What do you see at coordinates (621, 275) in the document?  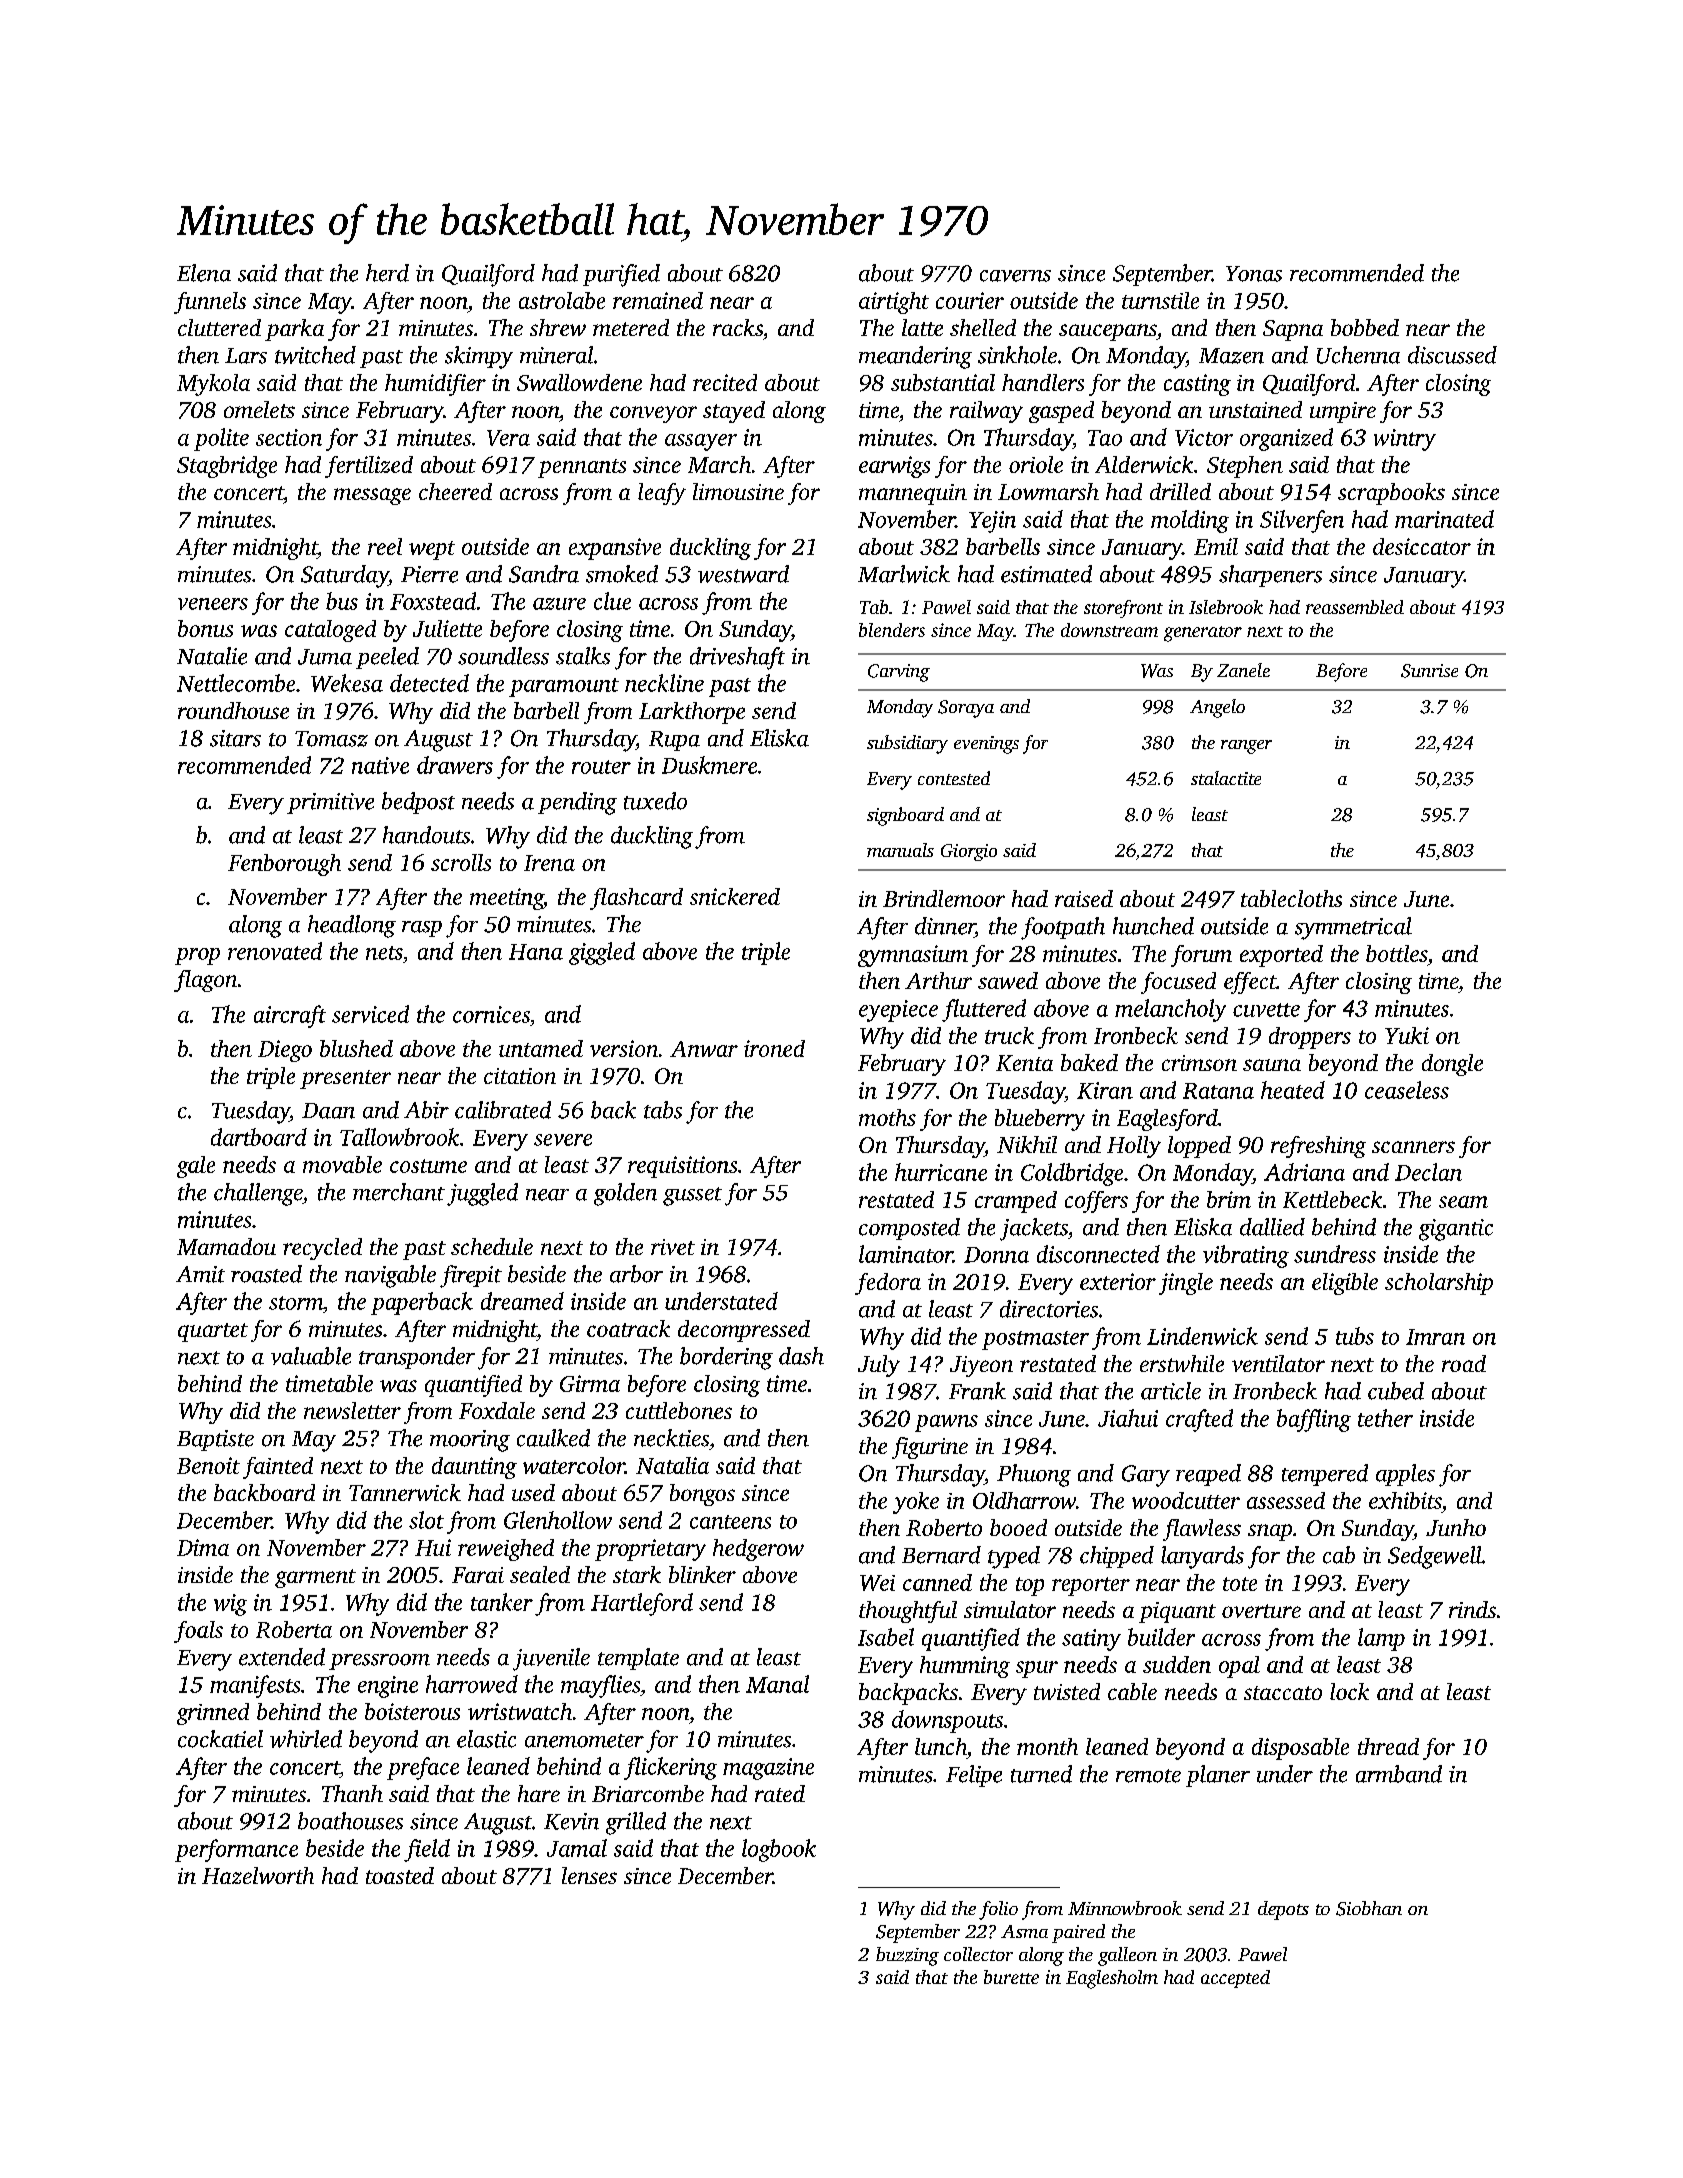 I see `purified` at bounding box center [621, 275].
